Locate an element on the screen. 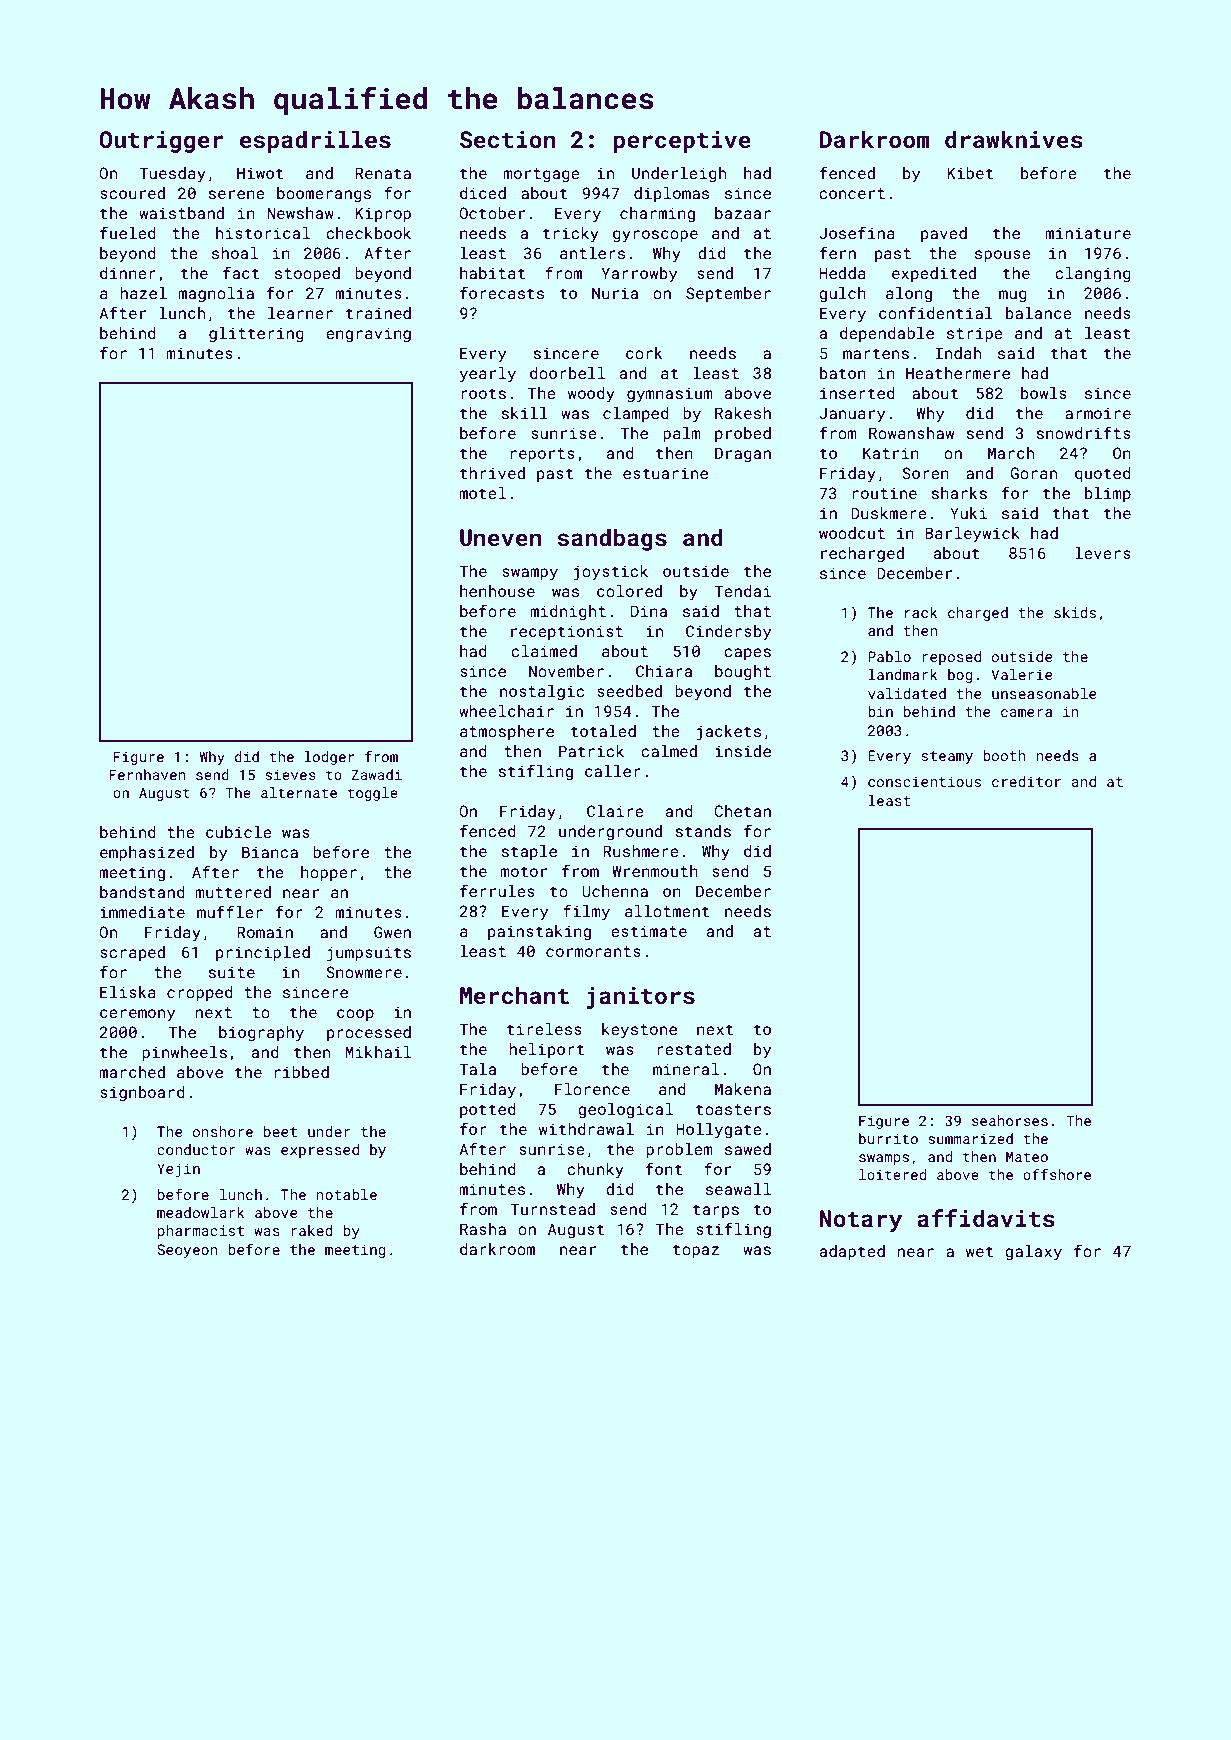 Image resolution: width=1231 pixels, height=1740 pixels. atmosphere is located at coordinates (507, 732).
